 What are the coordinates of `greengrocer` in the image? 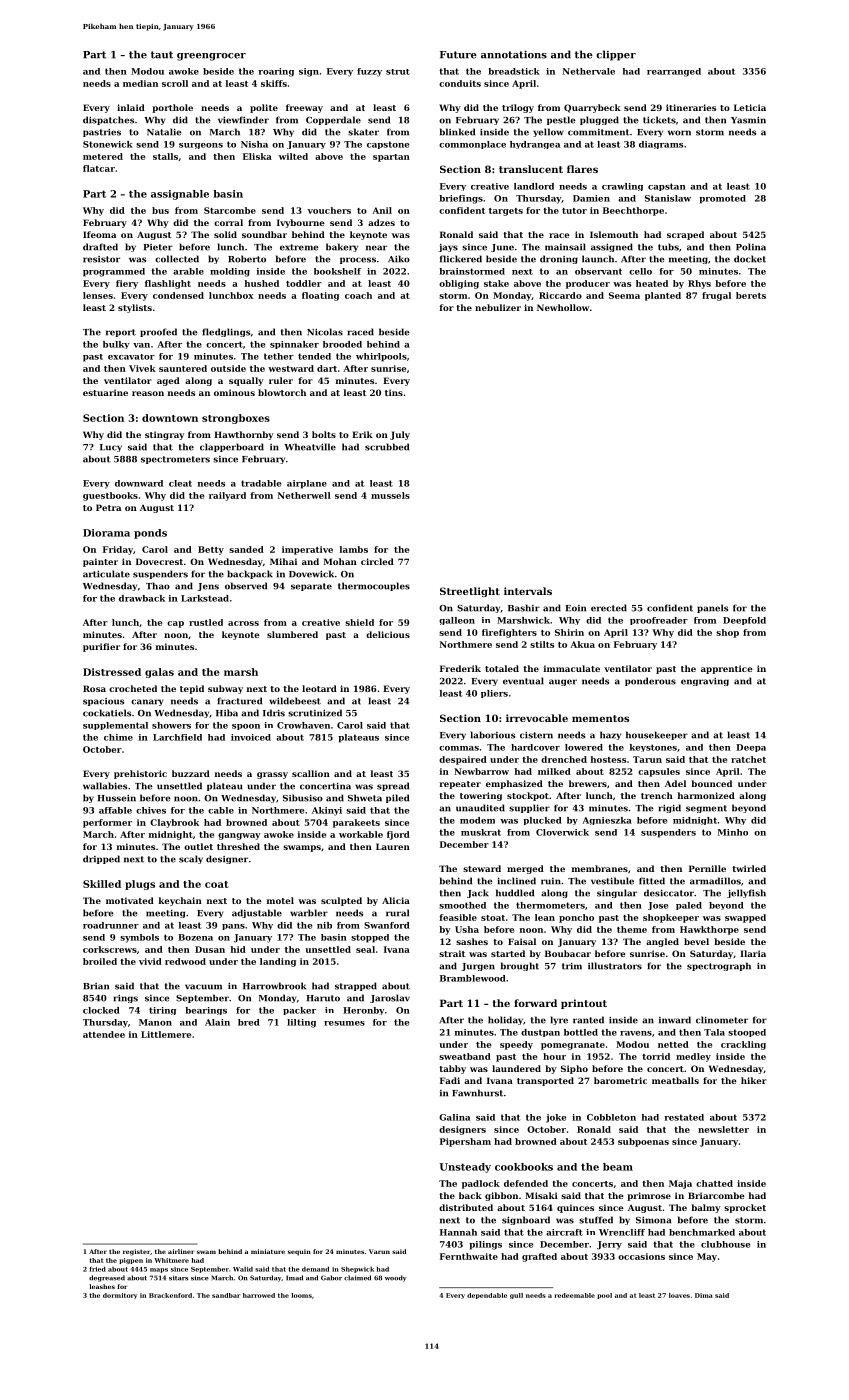 It's located at (211, 57).
